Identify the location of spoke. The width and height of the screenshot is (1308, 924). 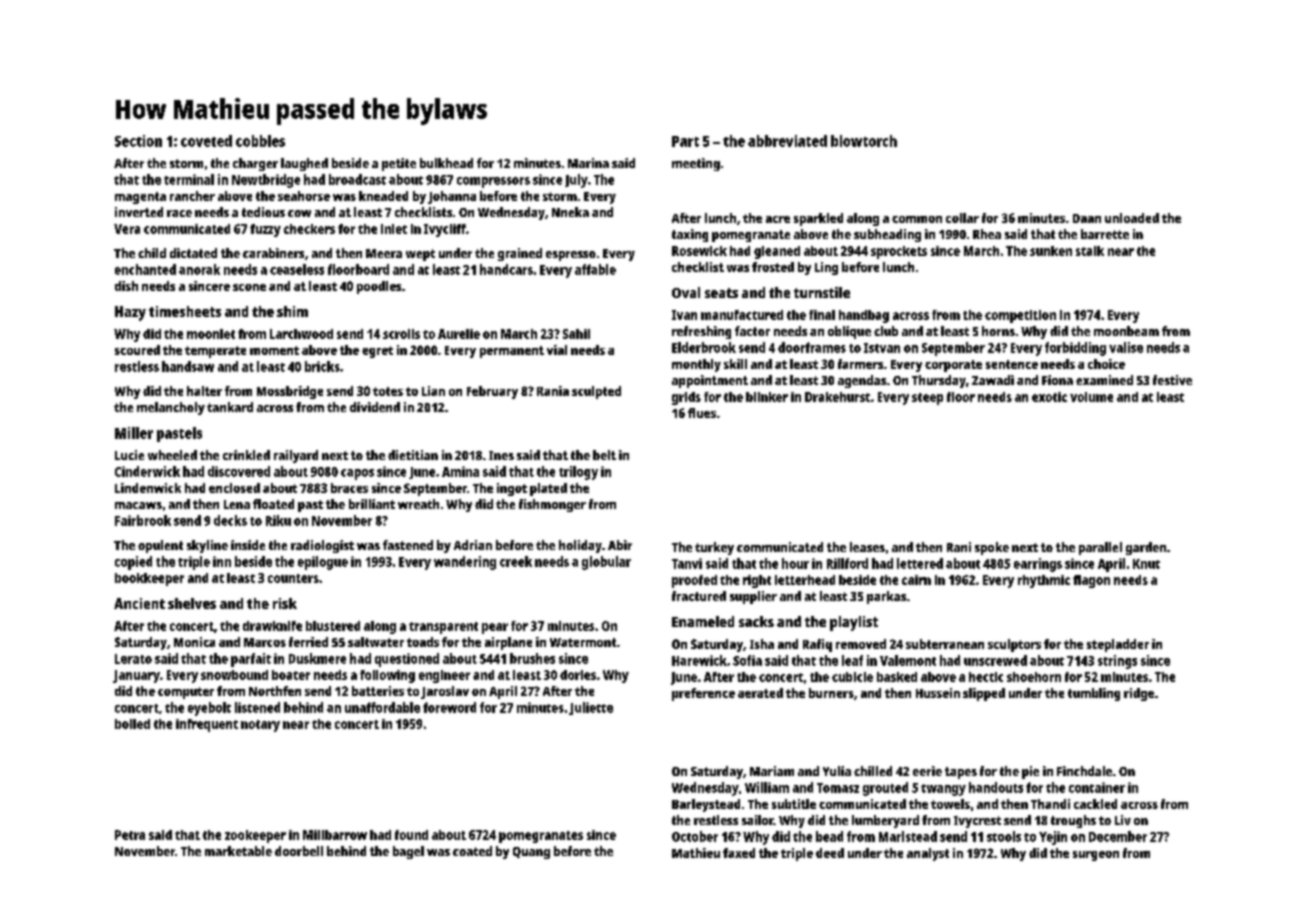
(992, 548).
